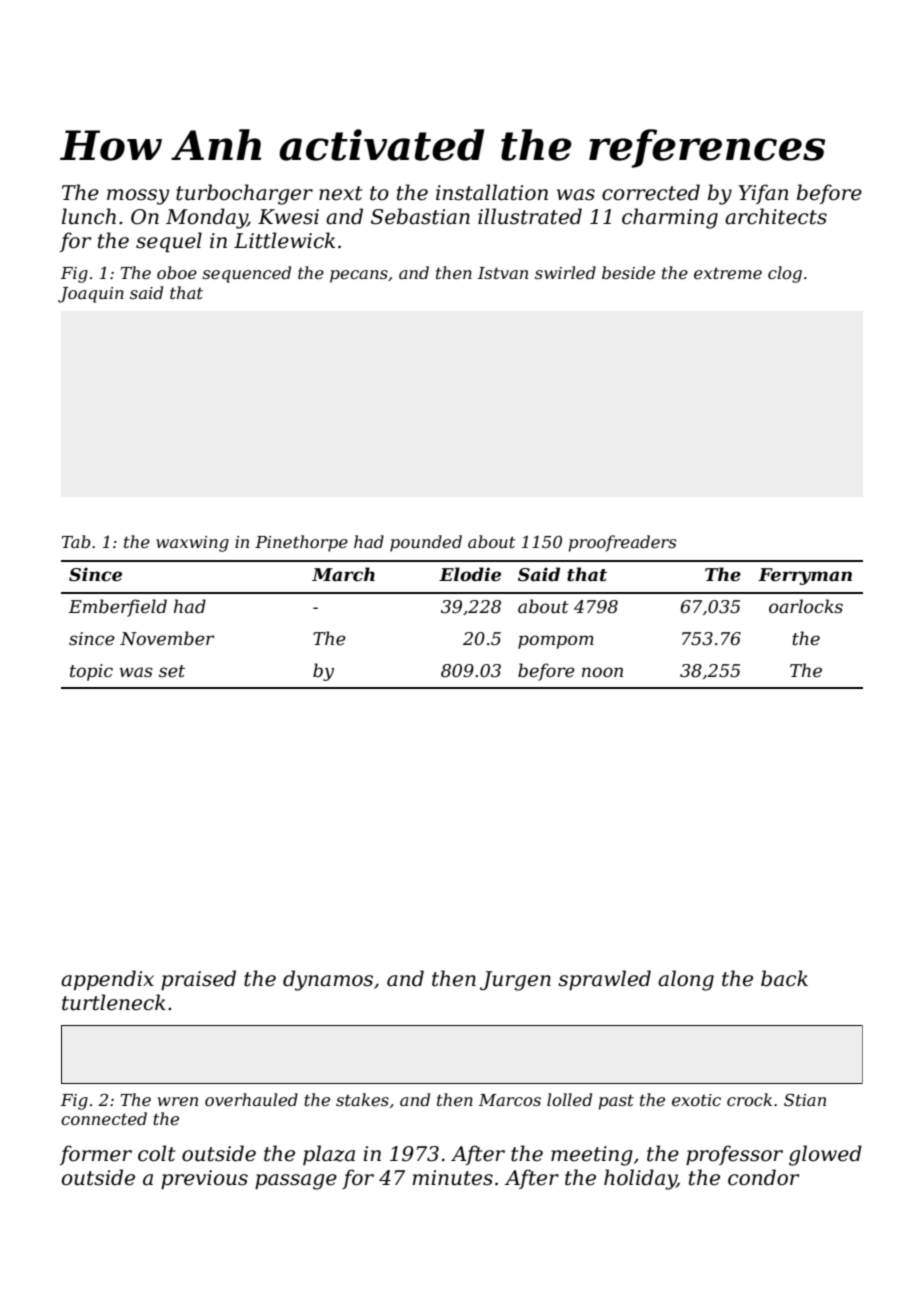  What do you see at coordinates (91, 672) in the screenshot?
I see `topic` at bounding box center [91, 672].
